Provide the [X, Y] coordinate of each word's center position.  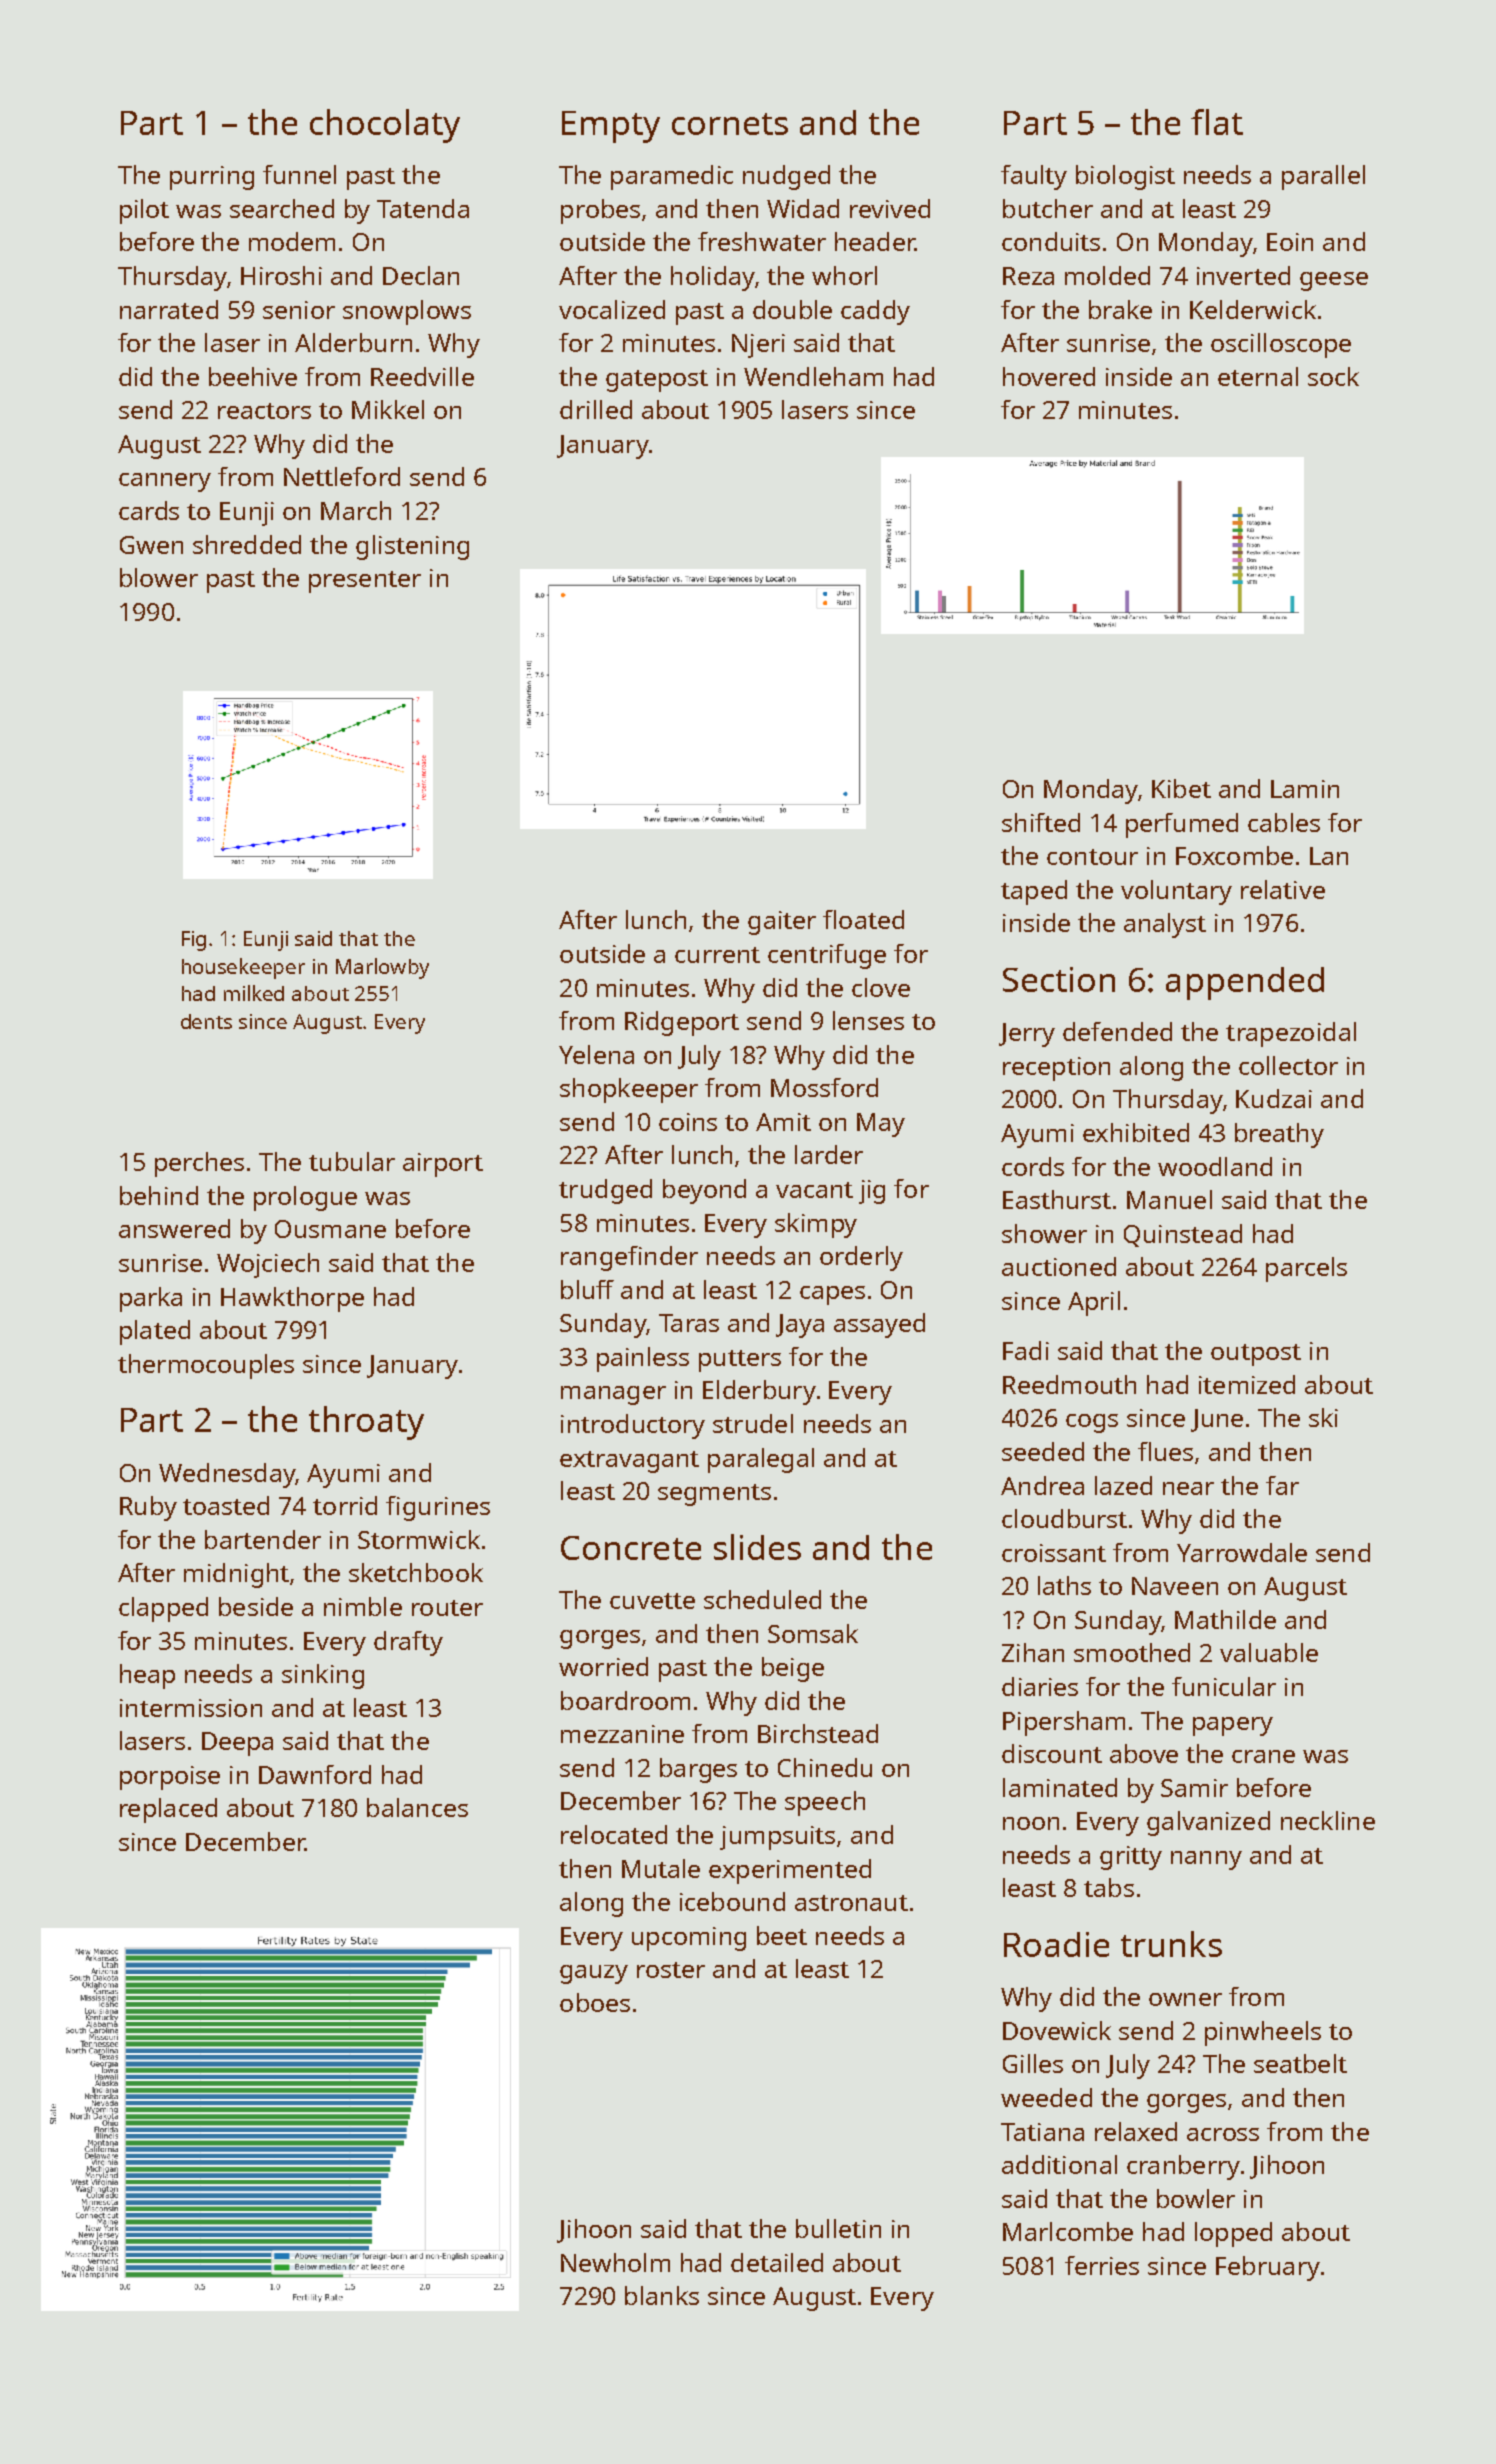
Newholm [615, 2262]
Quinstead [1183, 1235]
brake [1120, 309]
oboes [595, 2002]
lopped [1233, 2234]
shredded [247, 544]
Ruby [148, 1508]
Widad [803, 208]
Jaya [800, 1326]
